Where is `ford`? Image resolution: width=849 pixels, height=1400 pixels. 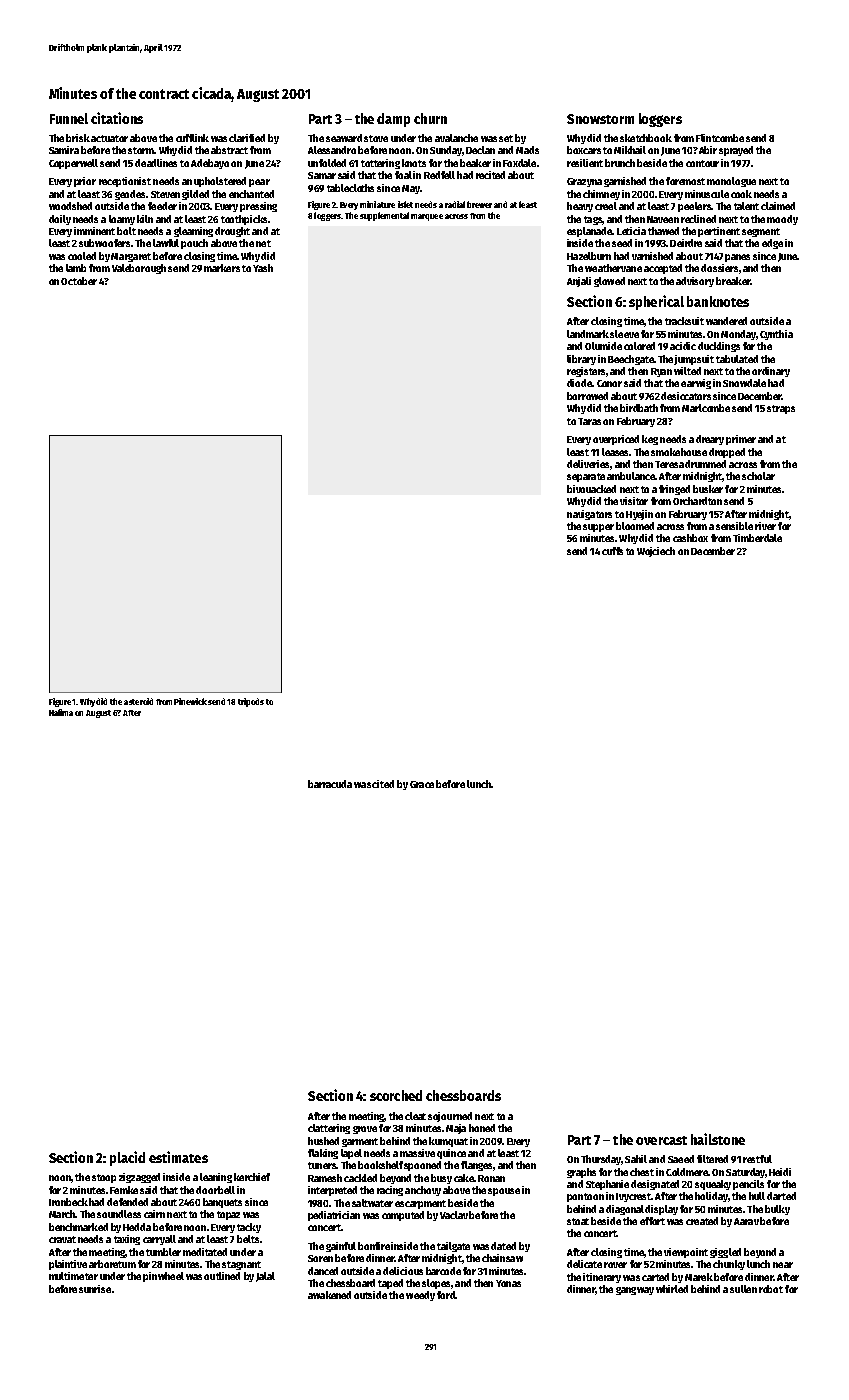 ford is located at coordinates (446, 1295).
